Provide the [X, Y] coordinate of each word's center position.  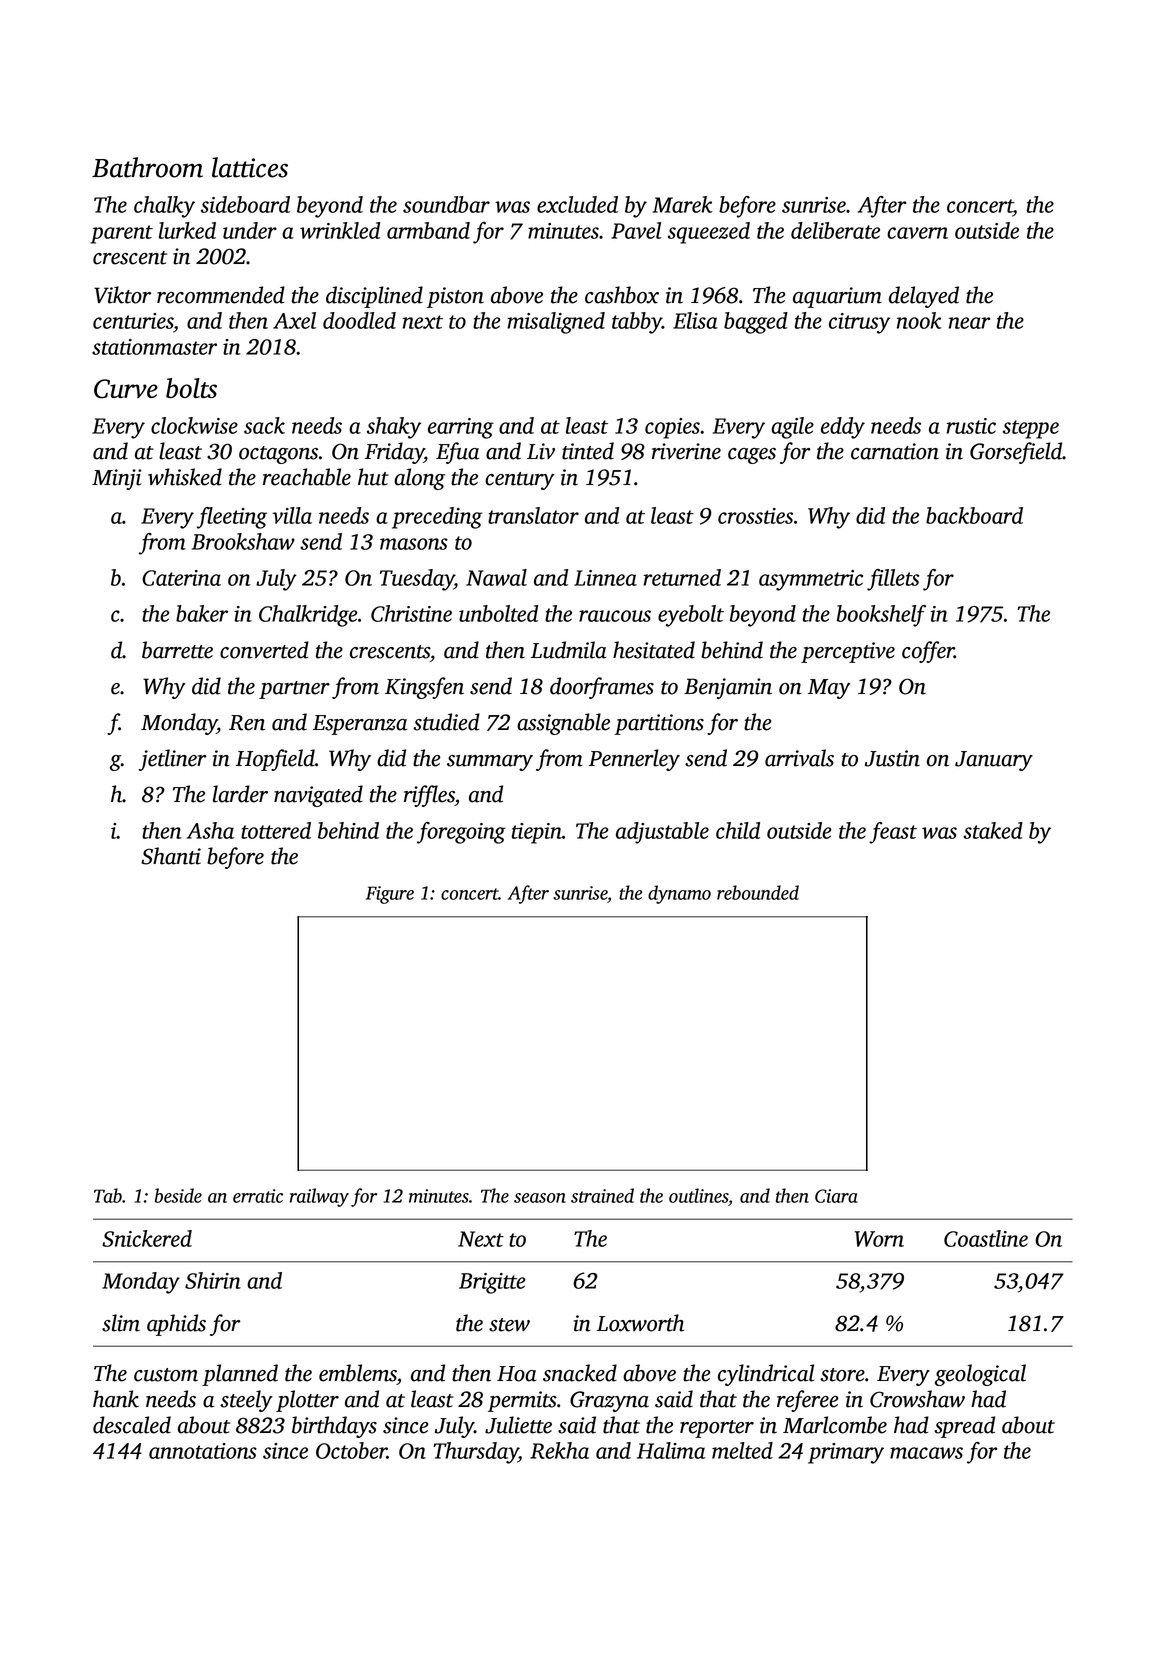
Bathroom [147, 167]
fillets [893, 580]
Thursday [475, 1453]
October [351, 1450]
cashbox [622, 295]
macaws [926, 1453]
